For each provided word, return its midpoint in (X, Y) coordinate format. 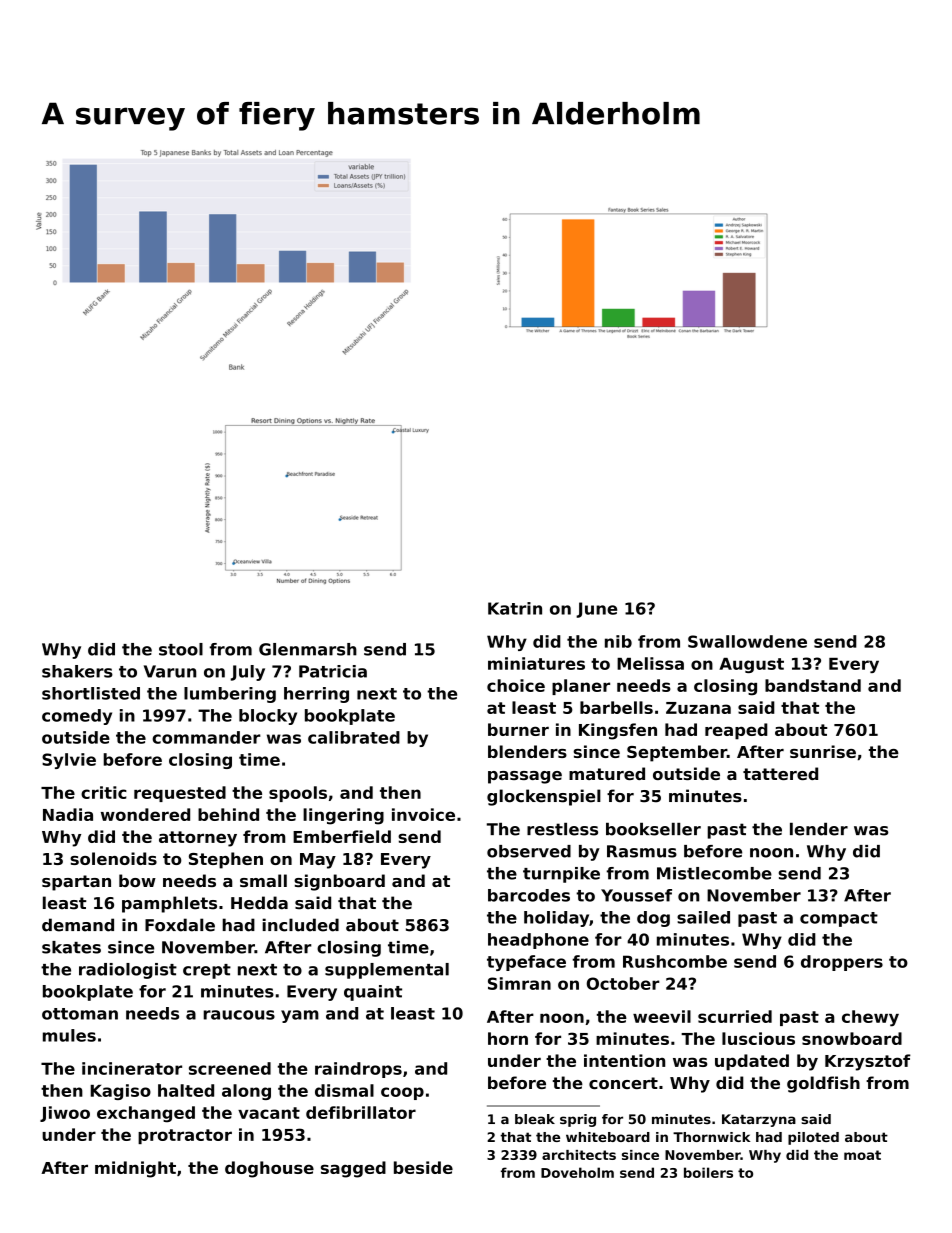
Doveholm (577, 1172)
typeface (526, 963)
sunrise (823, 751)
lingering (343, 816)
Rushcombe (675, 961)
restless (562, 829)
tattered (780, 773)
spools (298, 794)
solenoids (113, 858)
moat (862, 1155)
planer (581, 687)
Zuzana (698, 708)
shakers (77, 671)
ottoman (80, 1014)
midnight (135, 1169)
